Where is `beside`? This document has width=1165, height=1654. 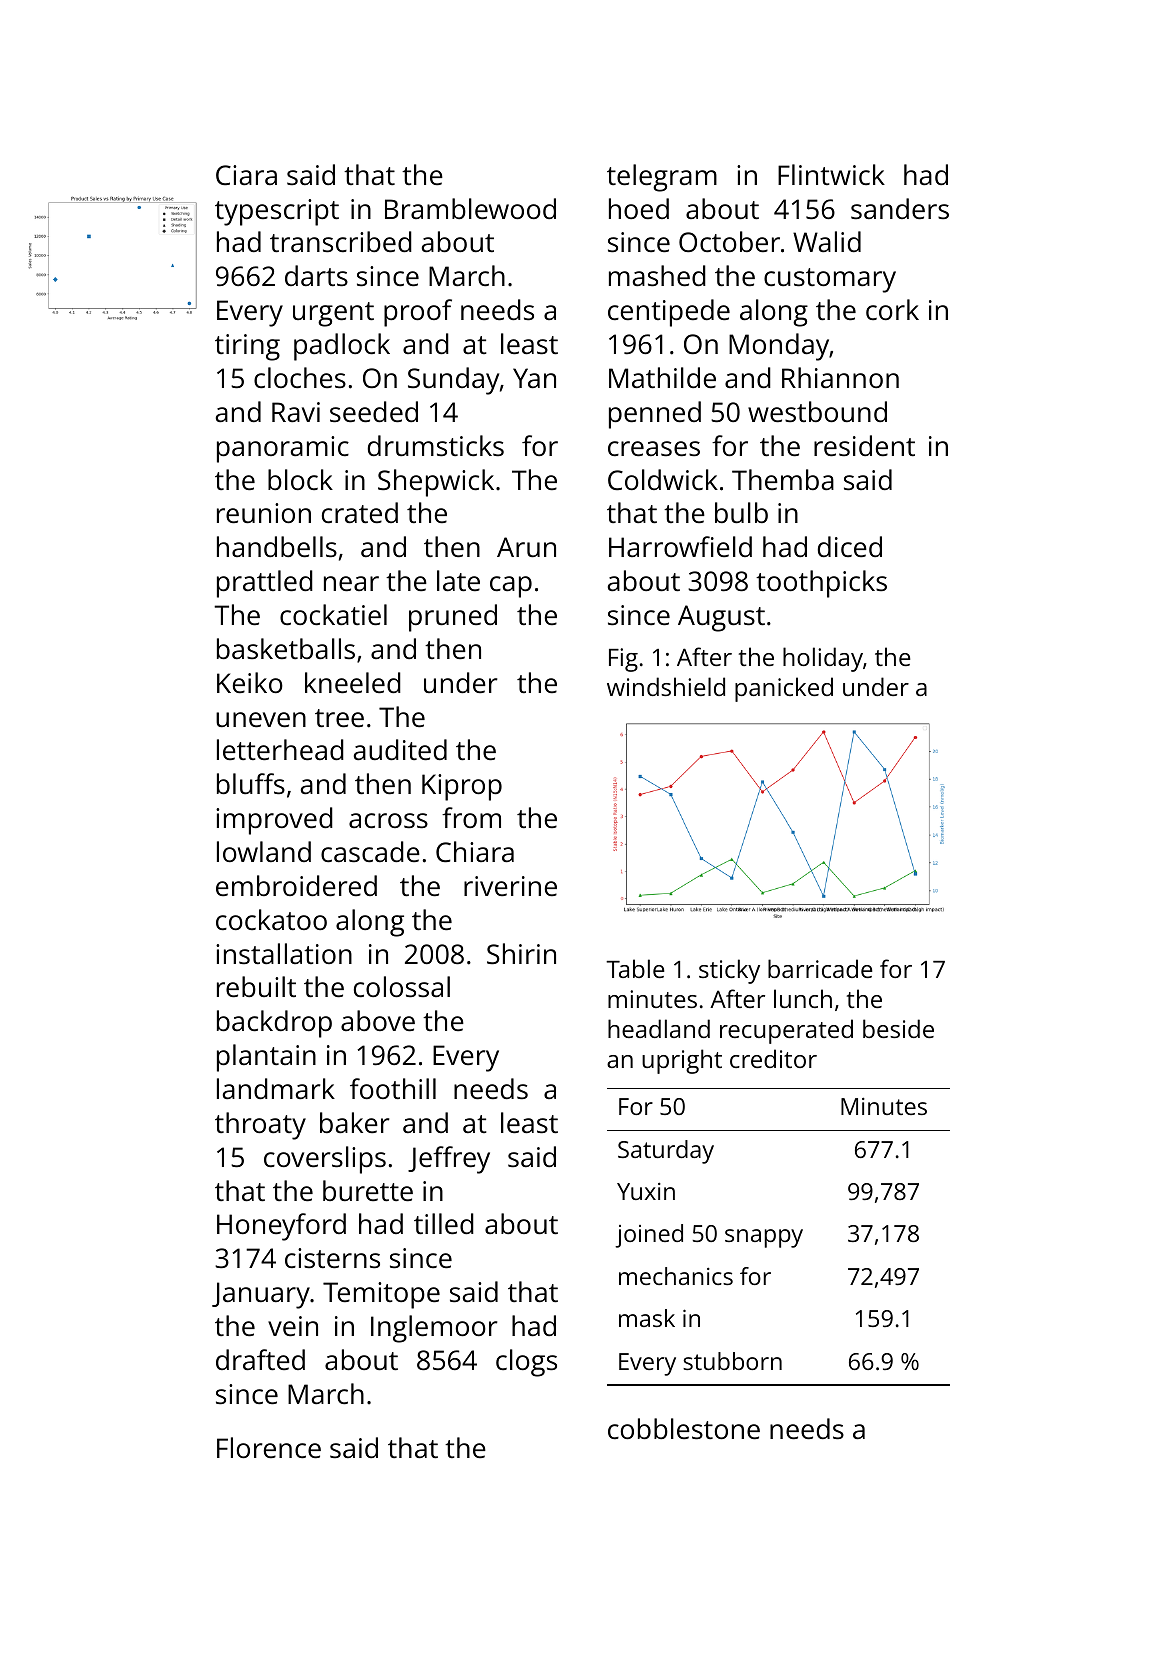 beside is located at coordinates (898, 1028).
